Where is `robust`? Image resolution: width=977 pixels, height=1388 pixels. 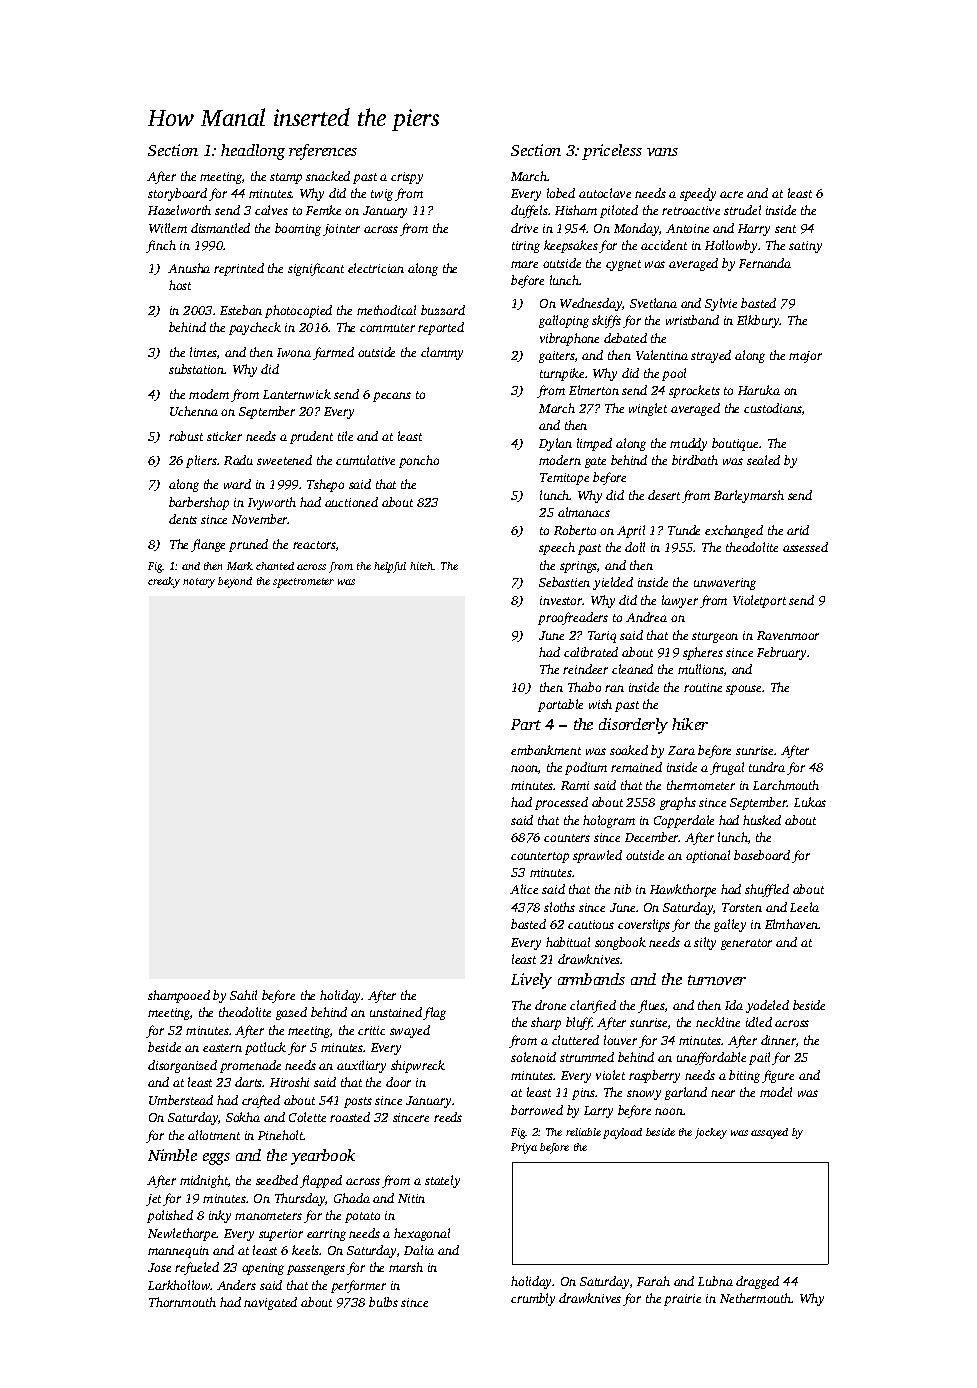
robust is located at coordinates (186, 436).
